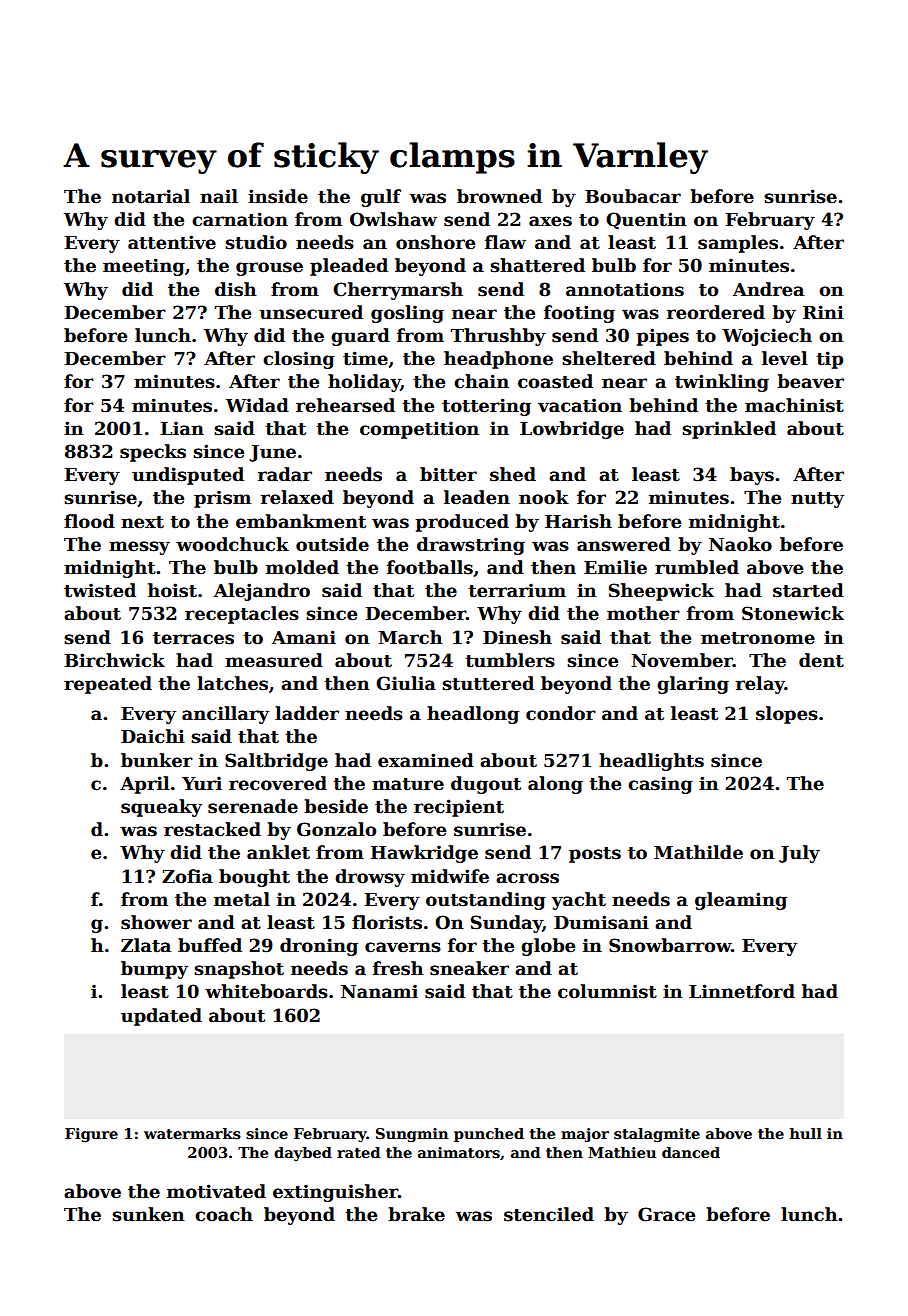  I want to click on brake, so click(416, 1214).
